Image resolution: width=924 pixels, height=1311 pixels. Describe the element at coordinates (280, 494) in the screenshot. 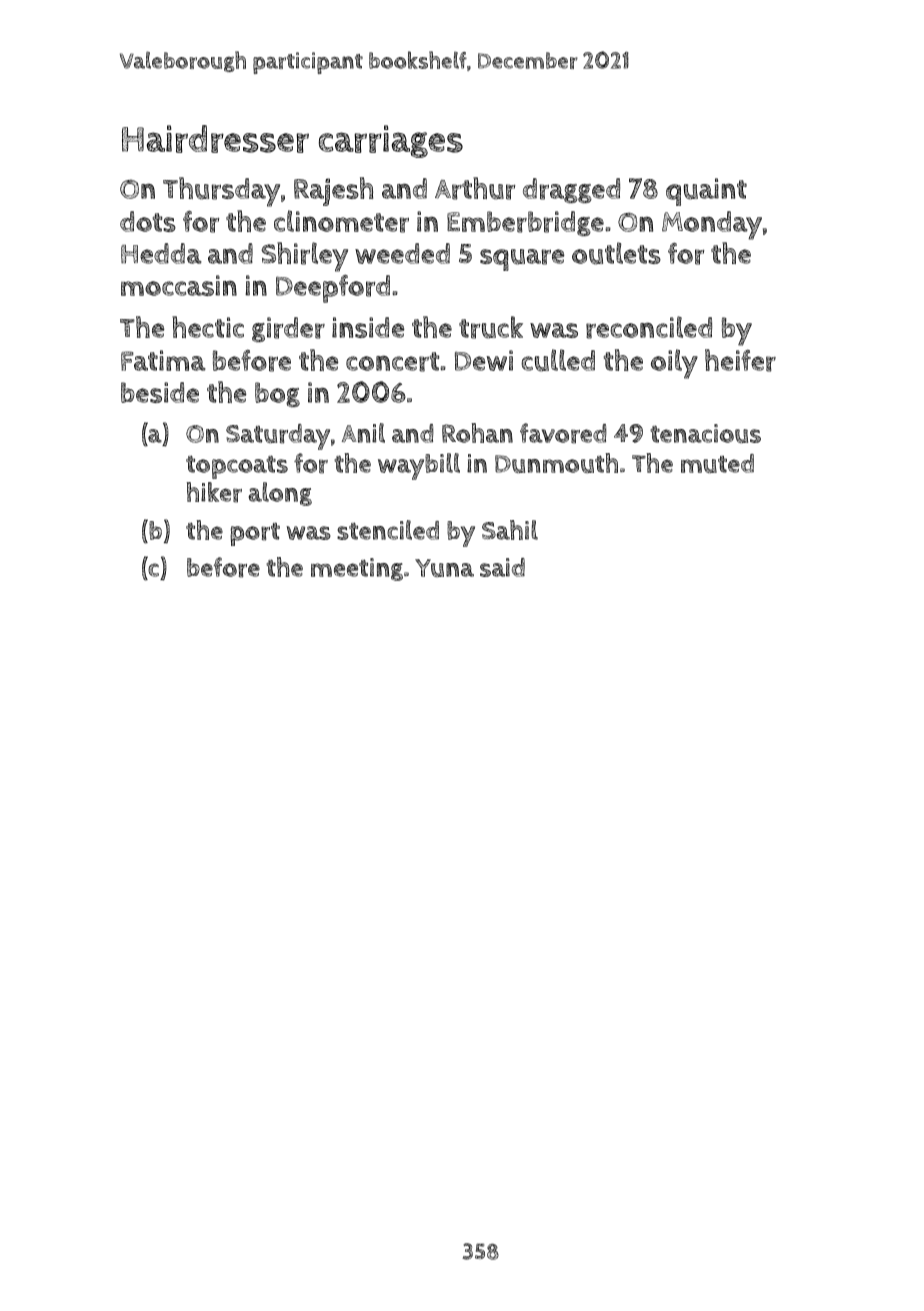

I see `along` at that location.
